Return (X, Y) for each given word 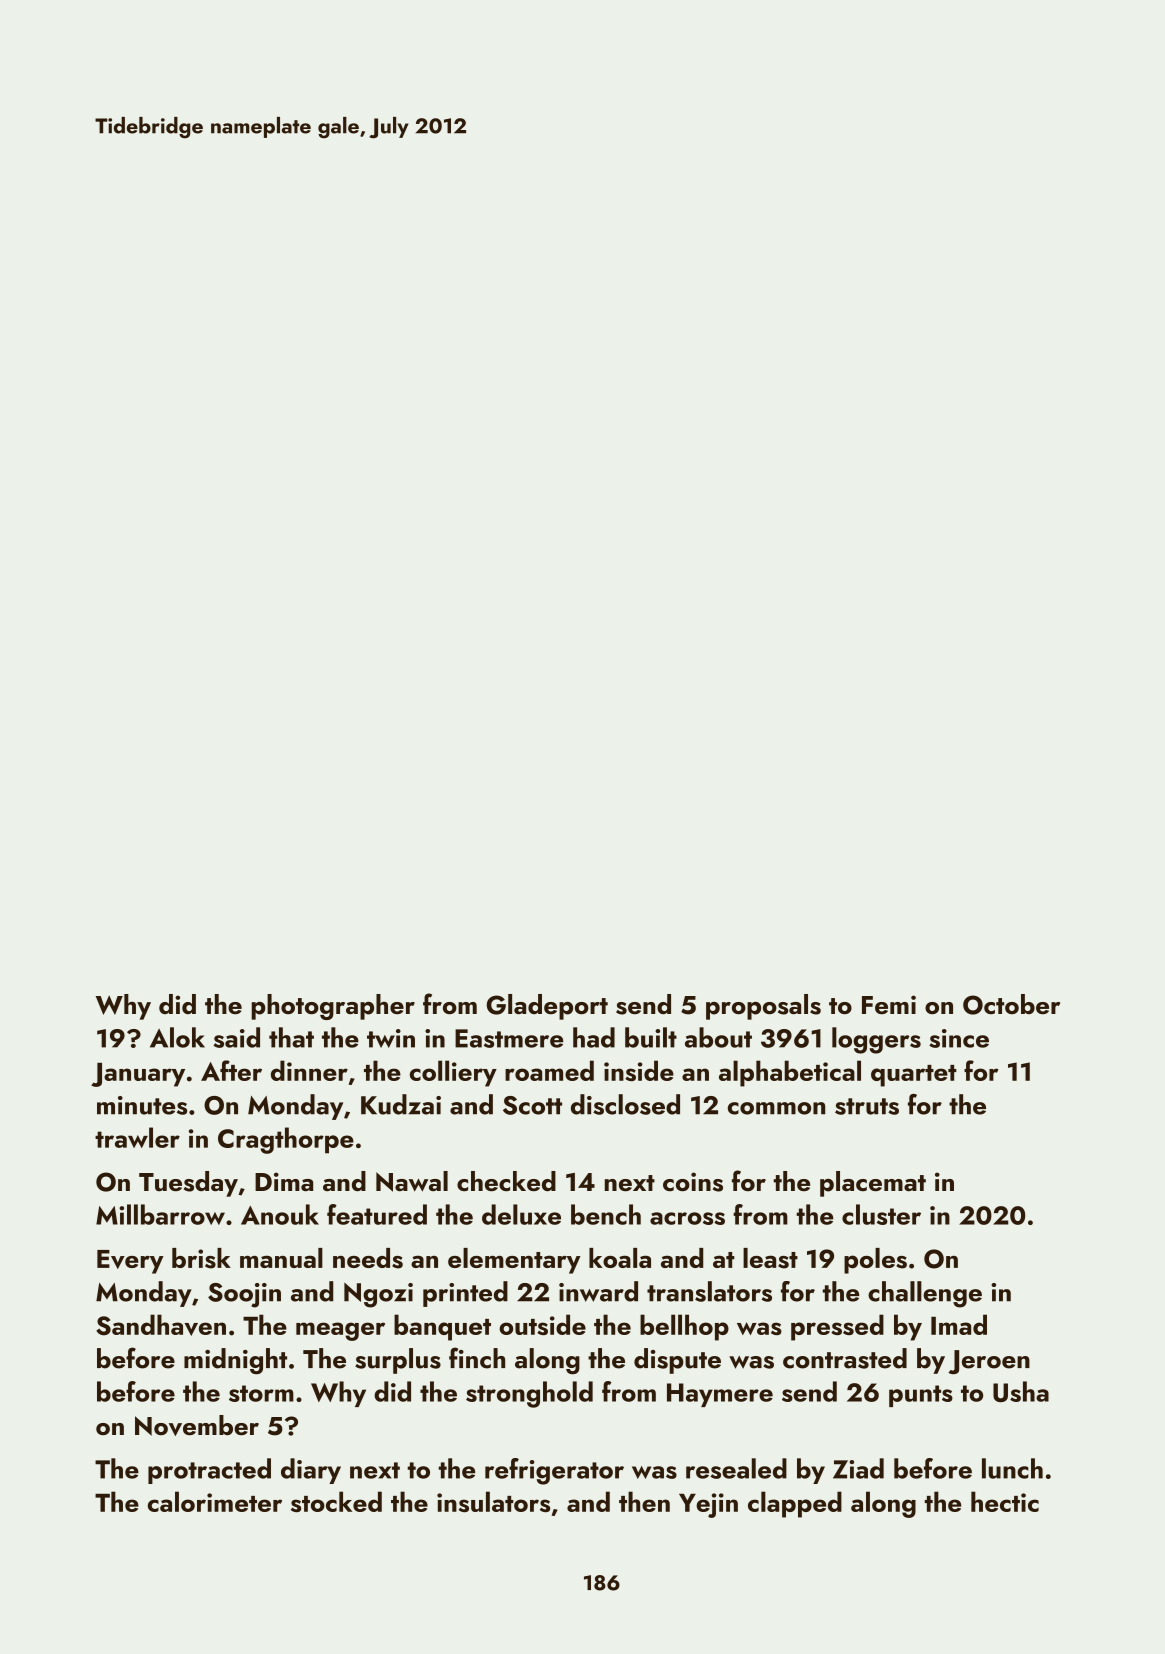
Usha (1021, 1391)
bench (606, 1214)
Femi (889, 1005)
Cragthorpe (286, 1140)
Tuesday (188, 1184)
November (197, 1425)
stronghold (529, 1394)
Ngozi (378, 1295)
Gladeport (547, 1007)
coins (693, 1182)
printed (465, 1294)
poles (875, 1261)
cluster (881, 1214)
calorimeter (215, 1501)
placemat (873, 1184)
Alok (177, 1037)
